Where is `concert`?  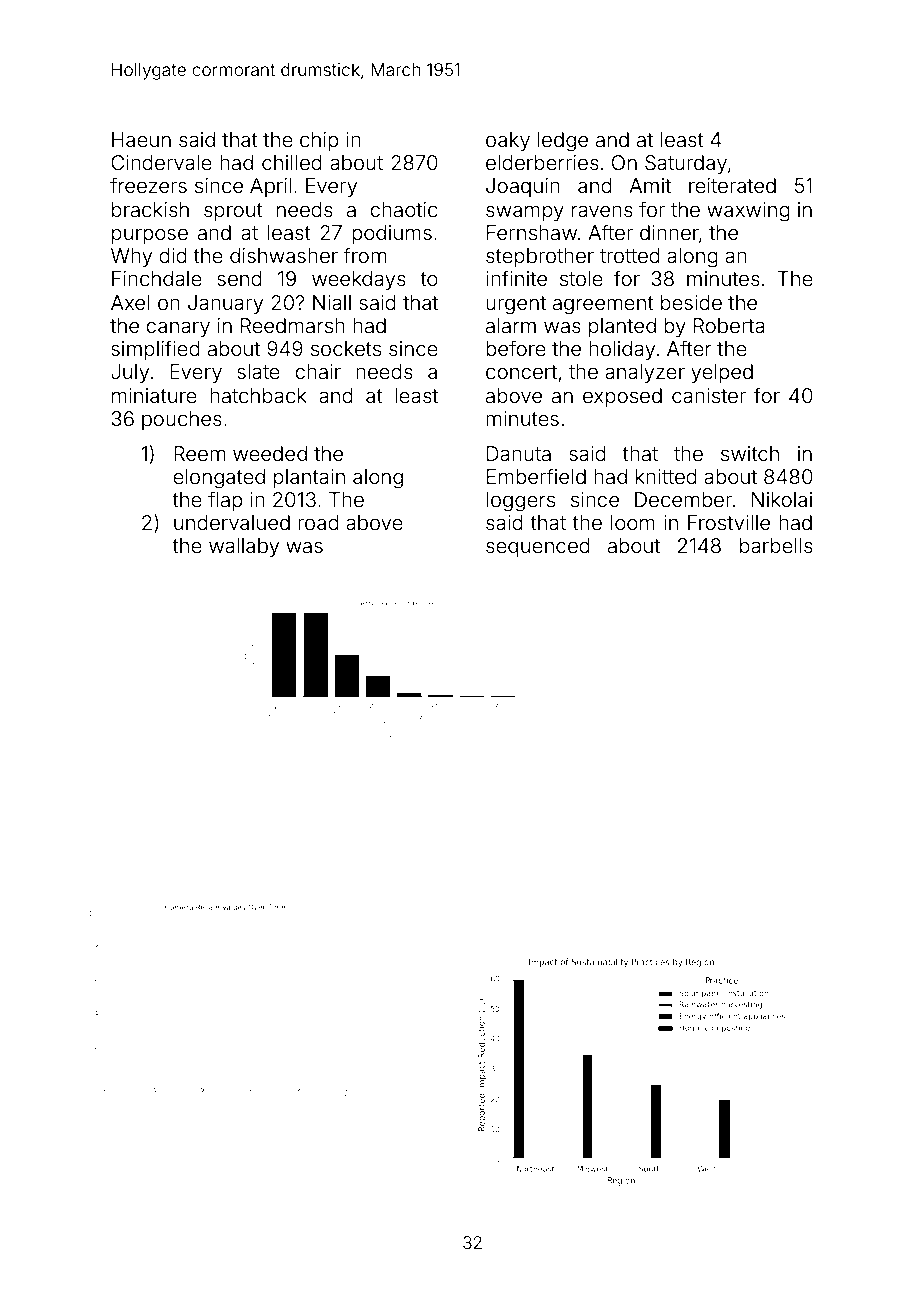 concert is located at coordinates (521, 372).
